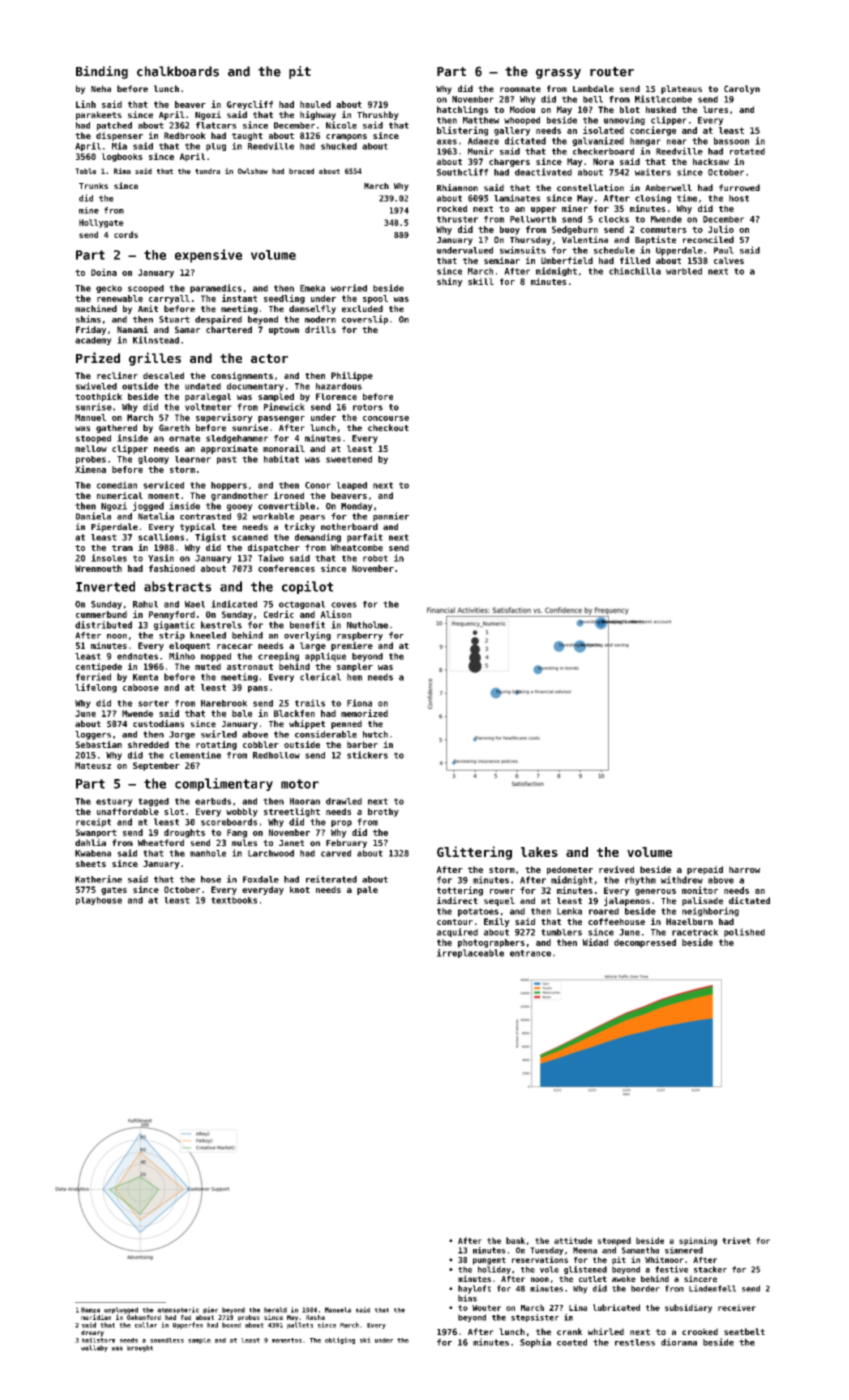 The width and height of the screenshot is (849, 1400). Describe the element at coordinates (300, 889) in the screenshot. I see `knot` at that location.
